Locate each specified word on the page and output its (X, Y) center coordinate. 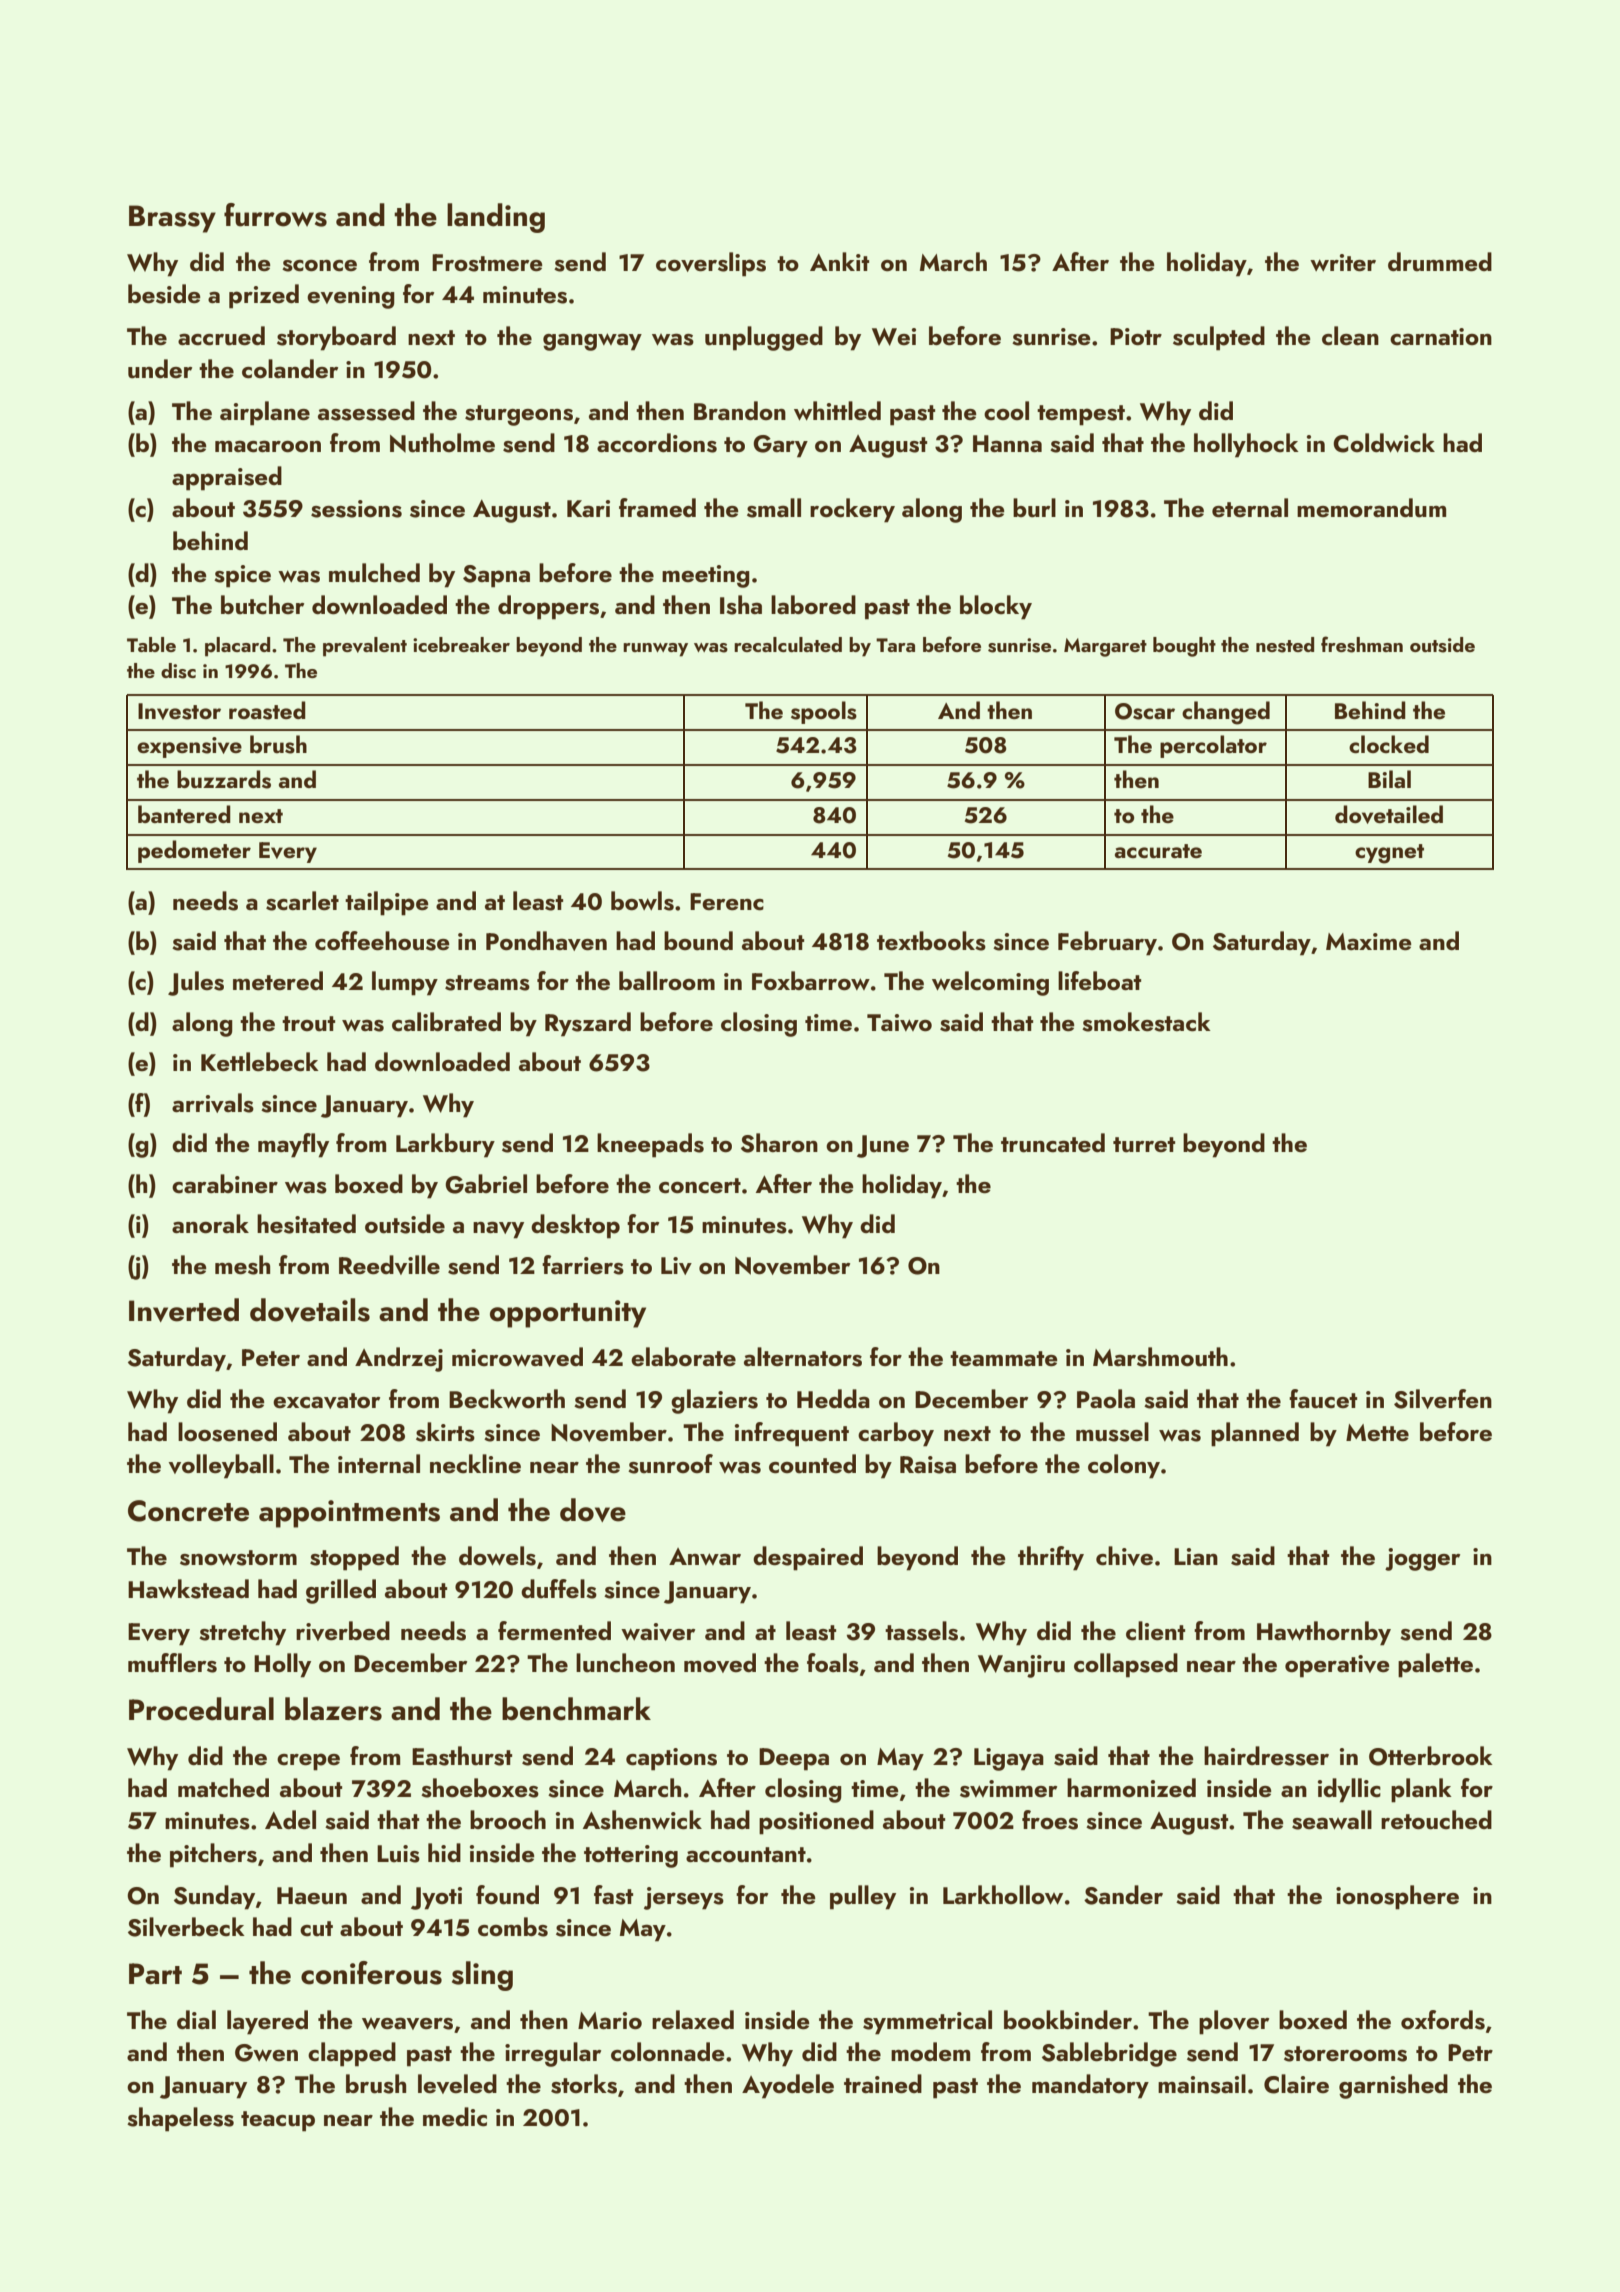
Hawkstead (188, 1589)
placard (237, 647)
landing (496, 218)
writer (1343, 262)
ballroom (667, 980)
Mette (1377, 1432)
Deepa (794, 1759)
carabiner (225, 1183)
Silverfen (1443, 1399)
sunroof (670, 1464)
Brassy (172, 219)
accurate (1158, 851)
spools (824, 712)
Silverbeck (186, 1927)
